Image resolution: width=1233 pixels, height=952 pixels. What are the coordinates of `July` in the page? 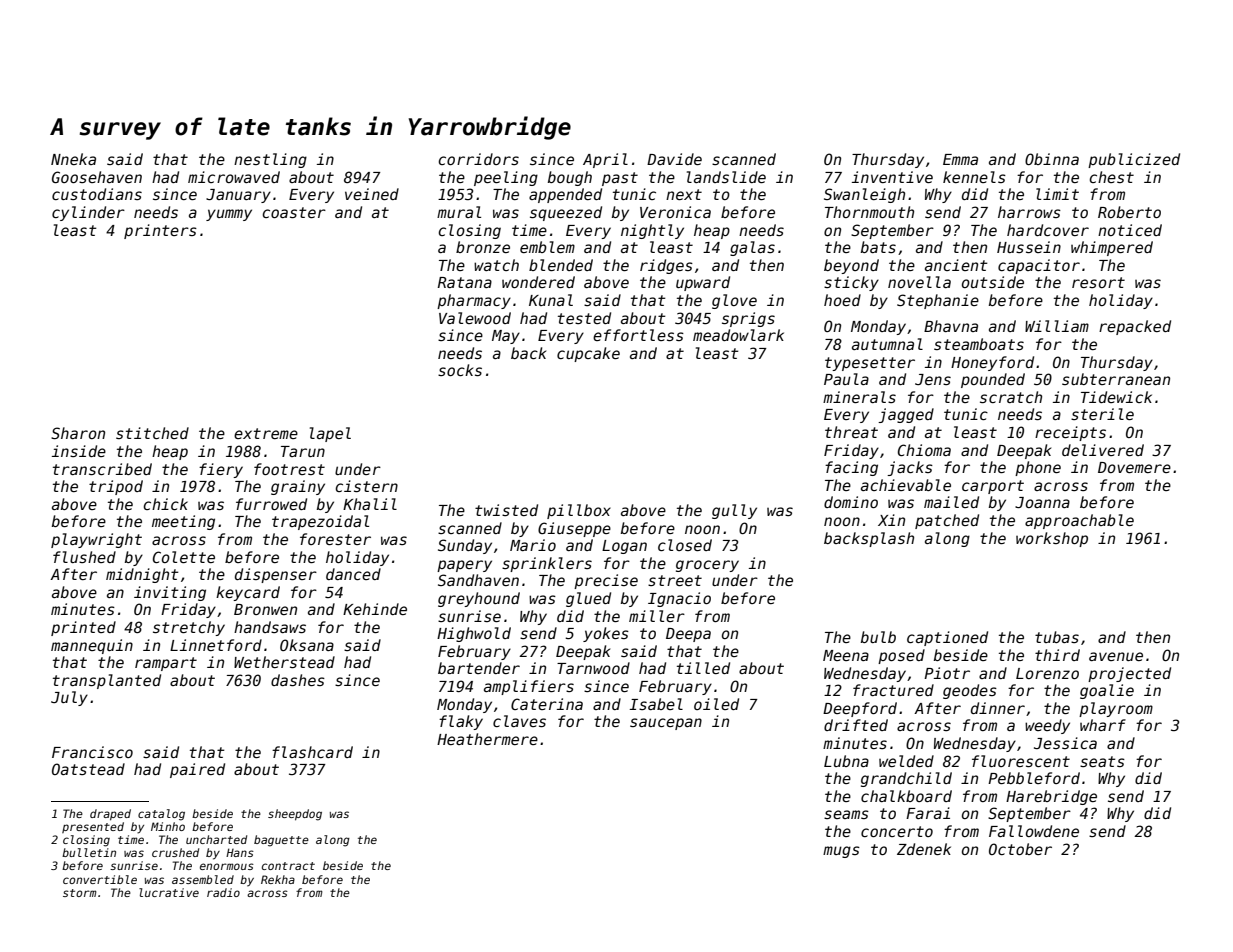 It's located at (69, 698).
